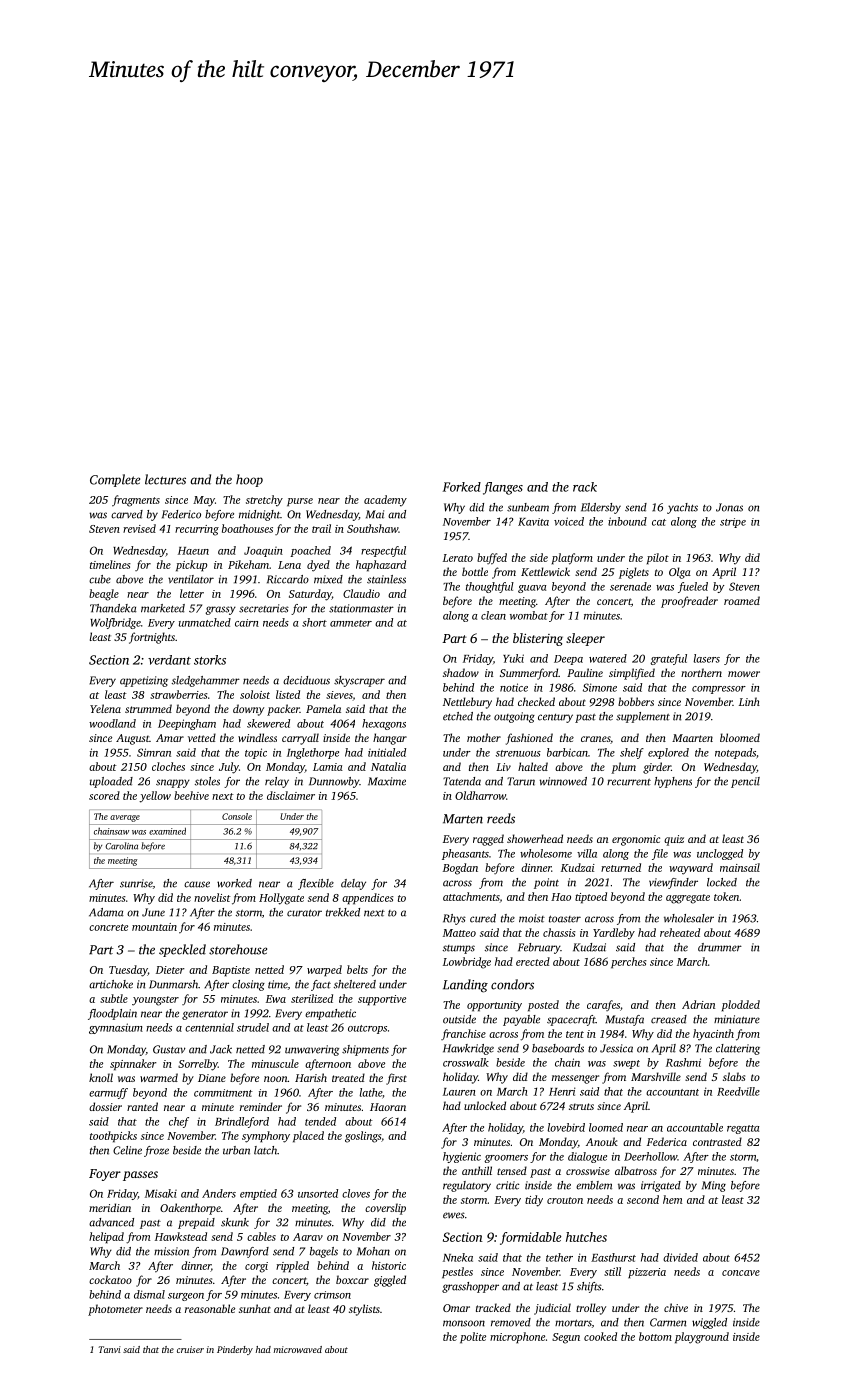  What do you see at coordinates (484, 737) in the screenshot?
I see `mother` at bounding box center [484, 737].
